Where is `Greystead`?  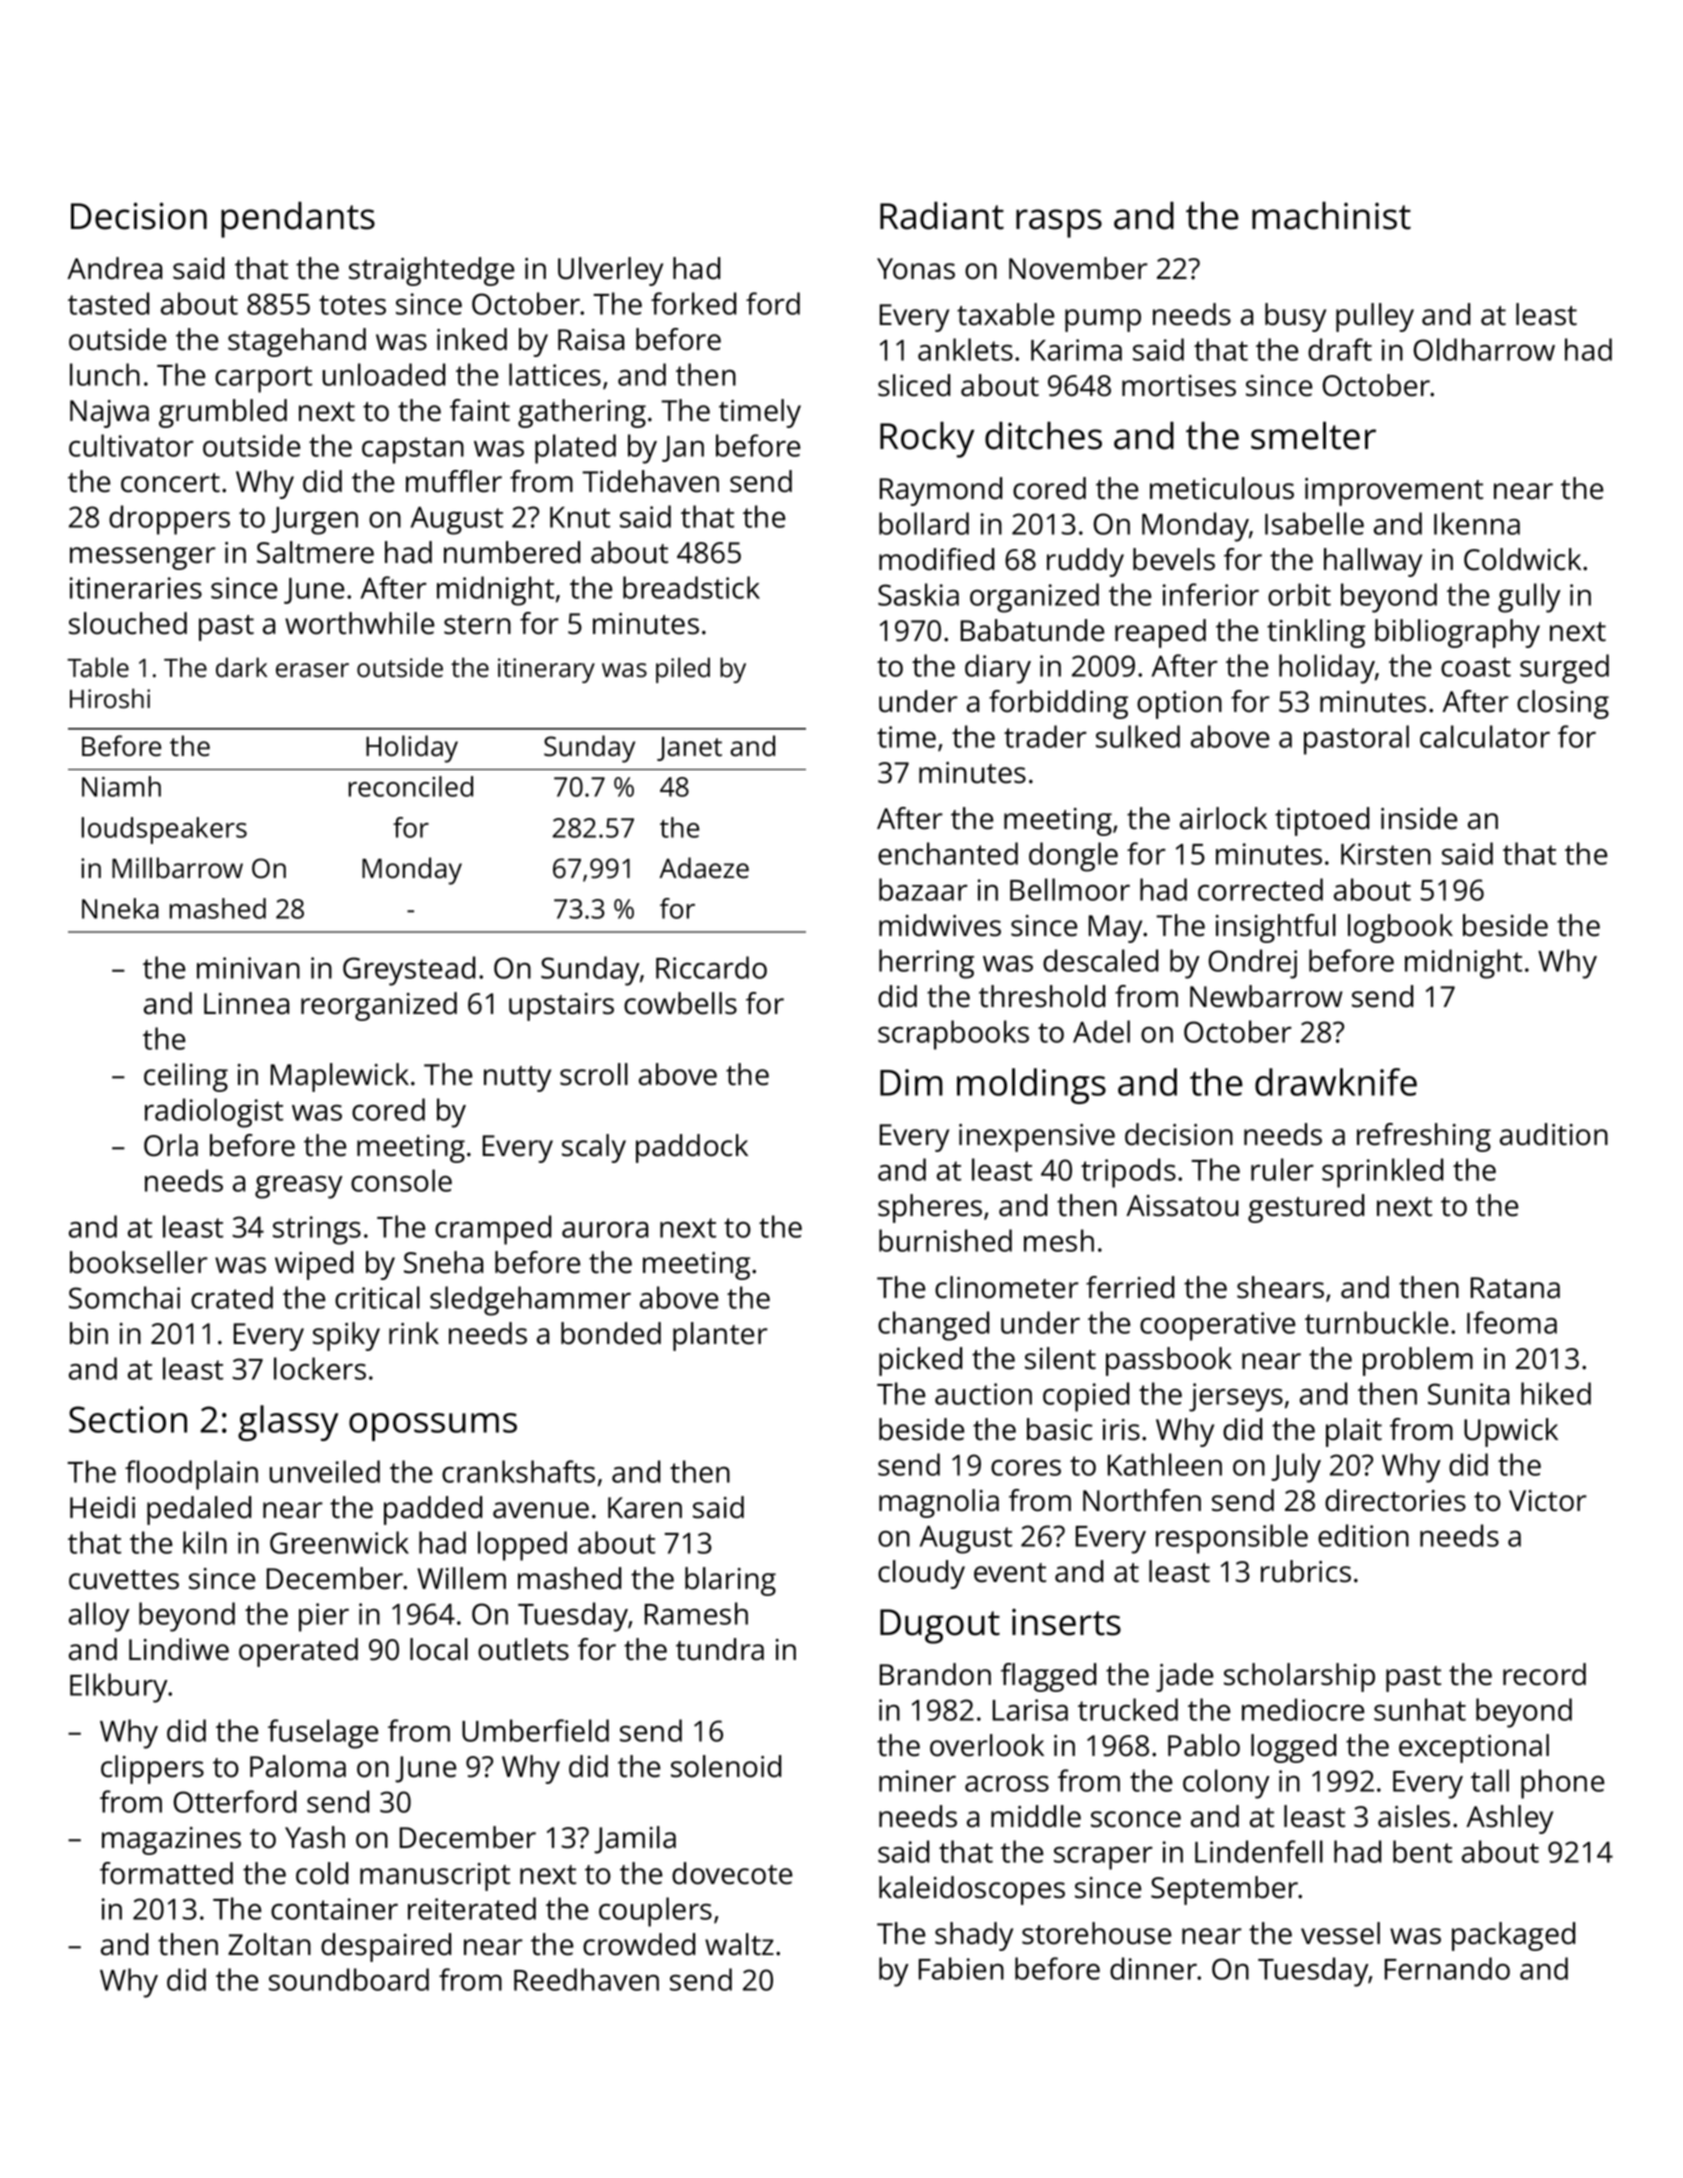
Greystead is located at coordinates (409, 971).
